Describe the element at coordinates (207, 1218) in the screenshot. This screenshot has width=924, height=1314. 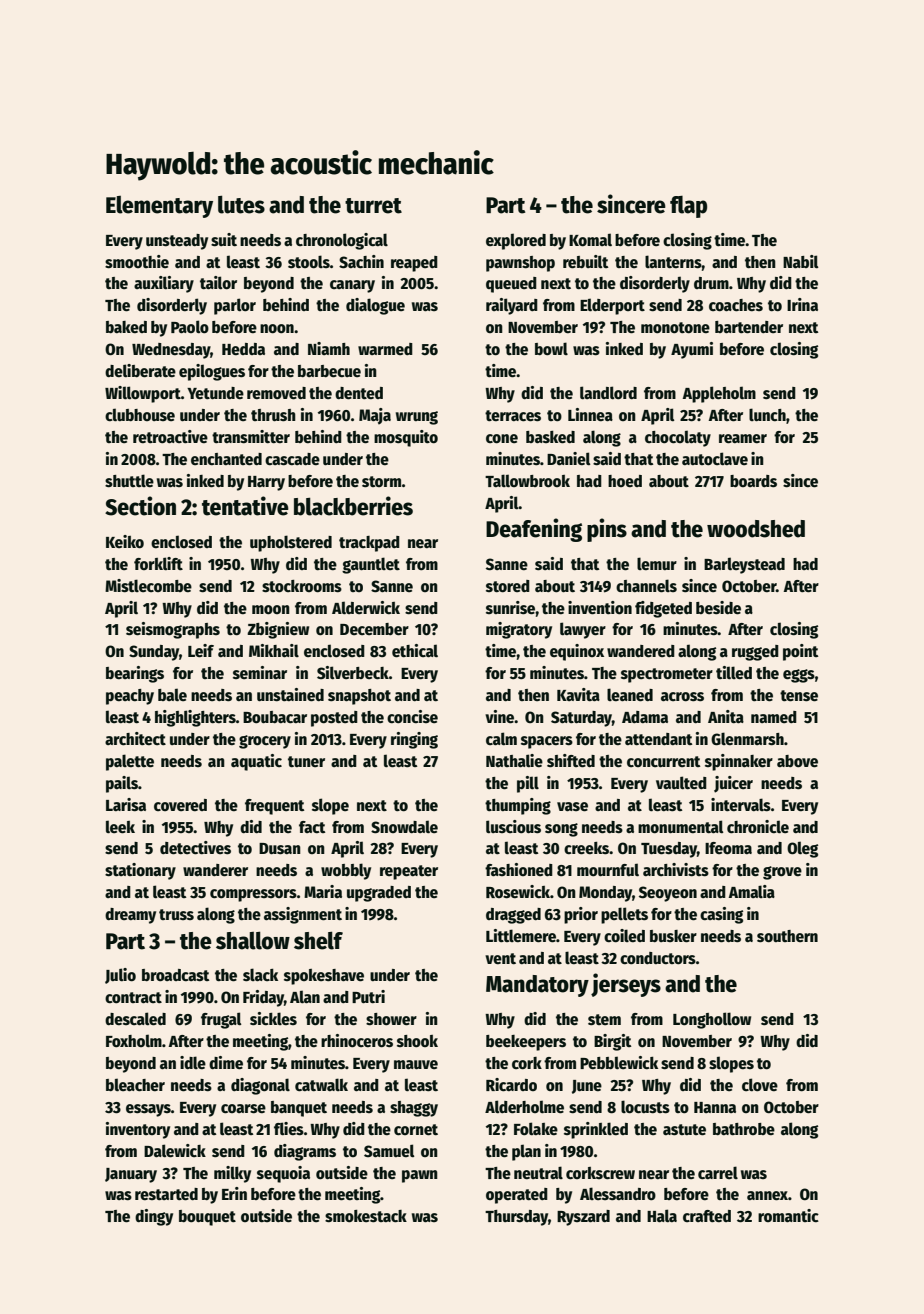
I see `bouquet` at that location.
